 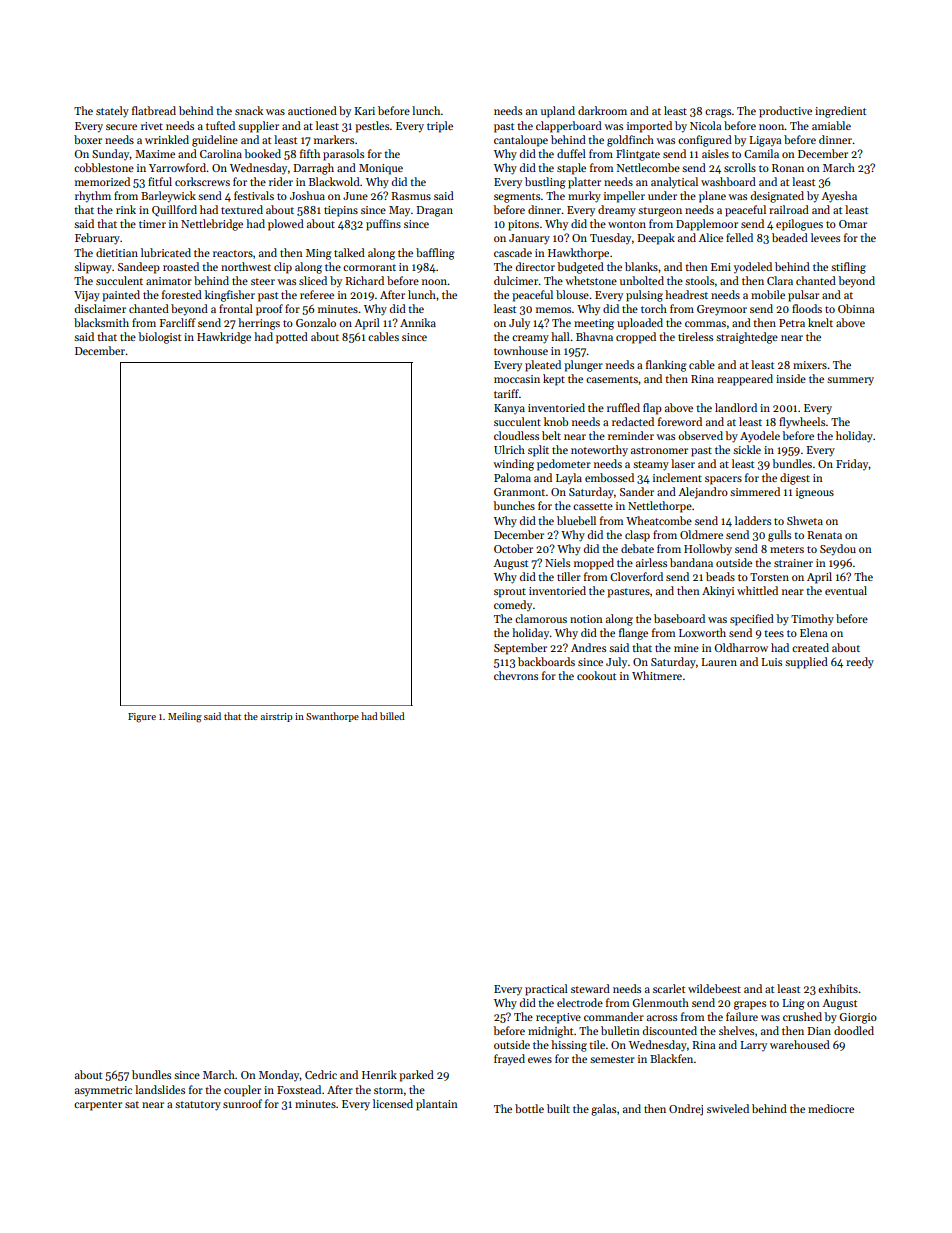 What do you see at coordinates (258, 127) in the screenshot?
I see `supplier` at bounding box center [258, 127].
